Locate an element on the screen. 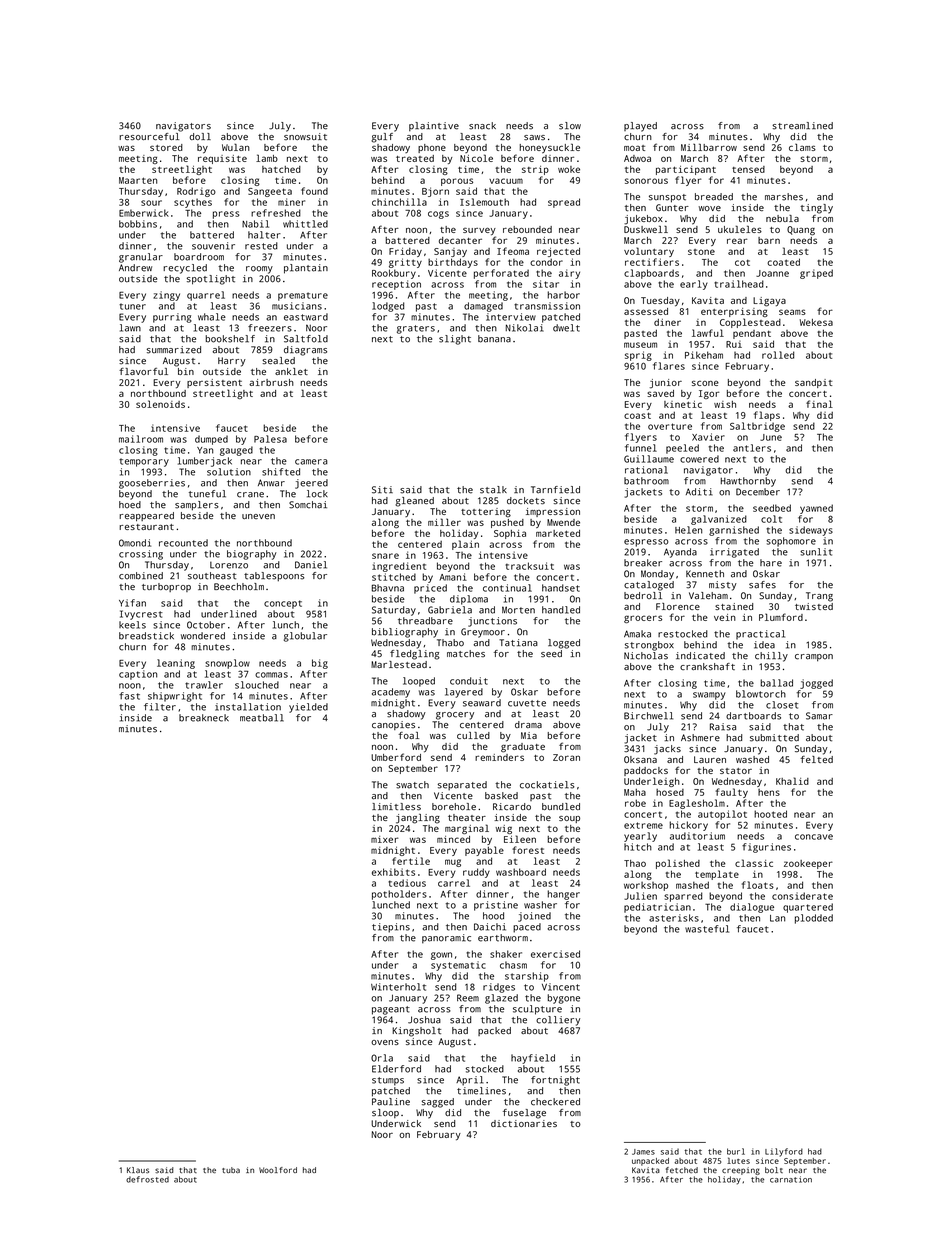  streamlined is located at coordinates (802, 126).
